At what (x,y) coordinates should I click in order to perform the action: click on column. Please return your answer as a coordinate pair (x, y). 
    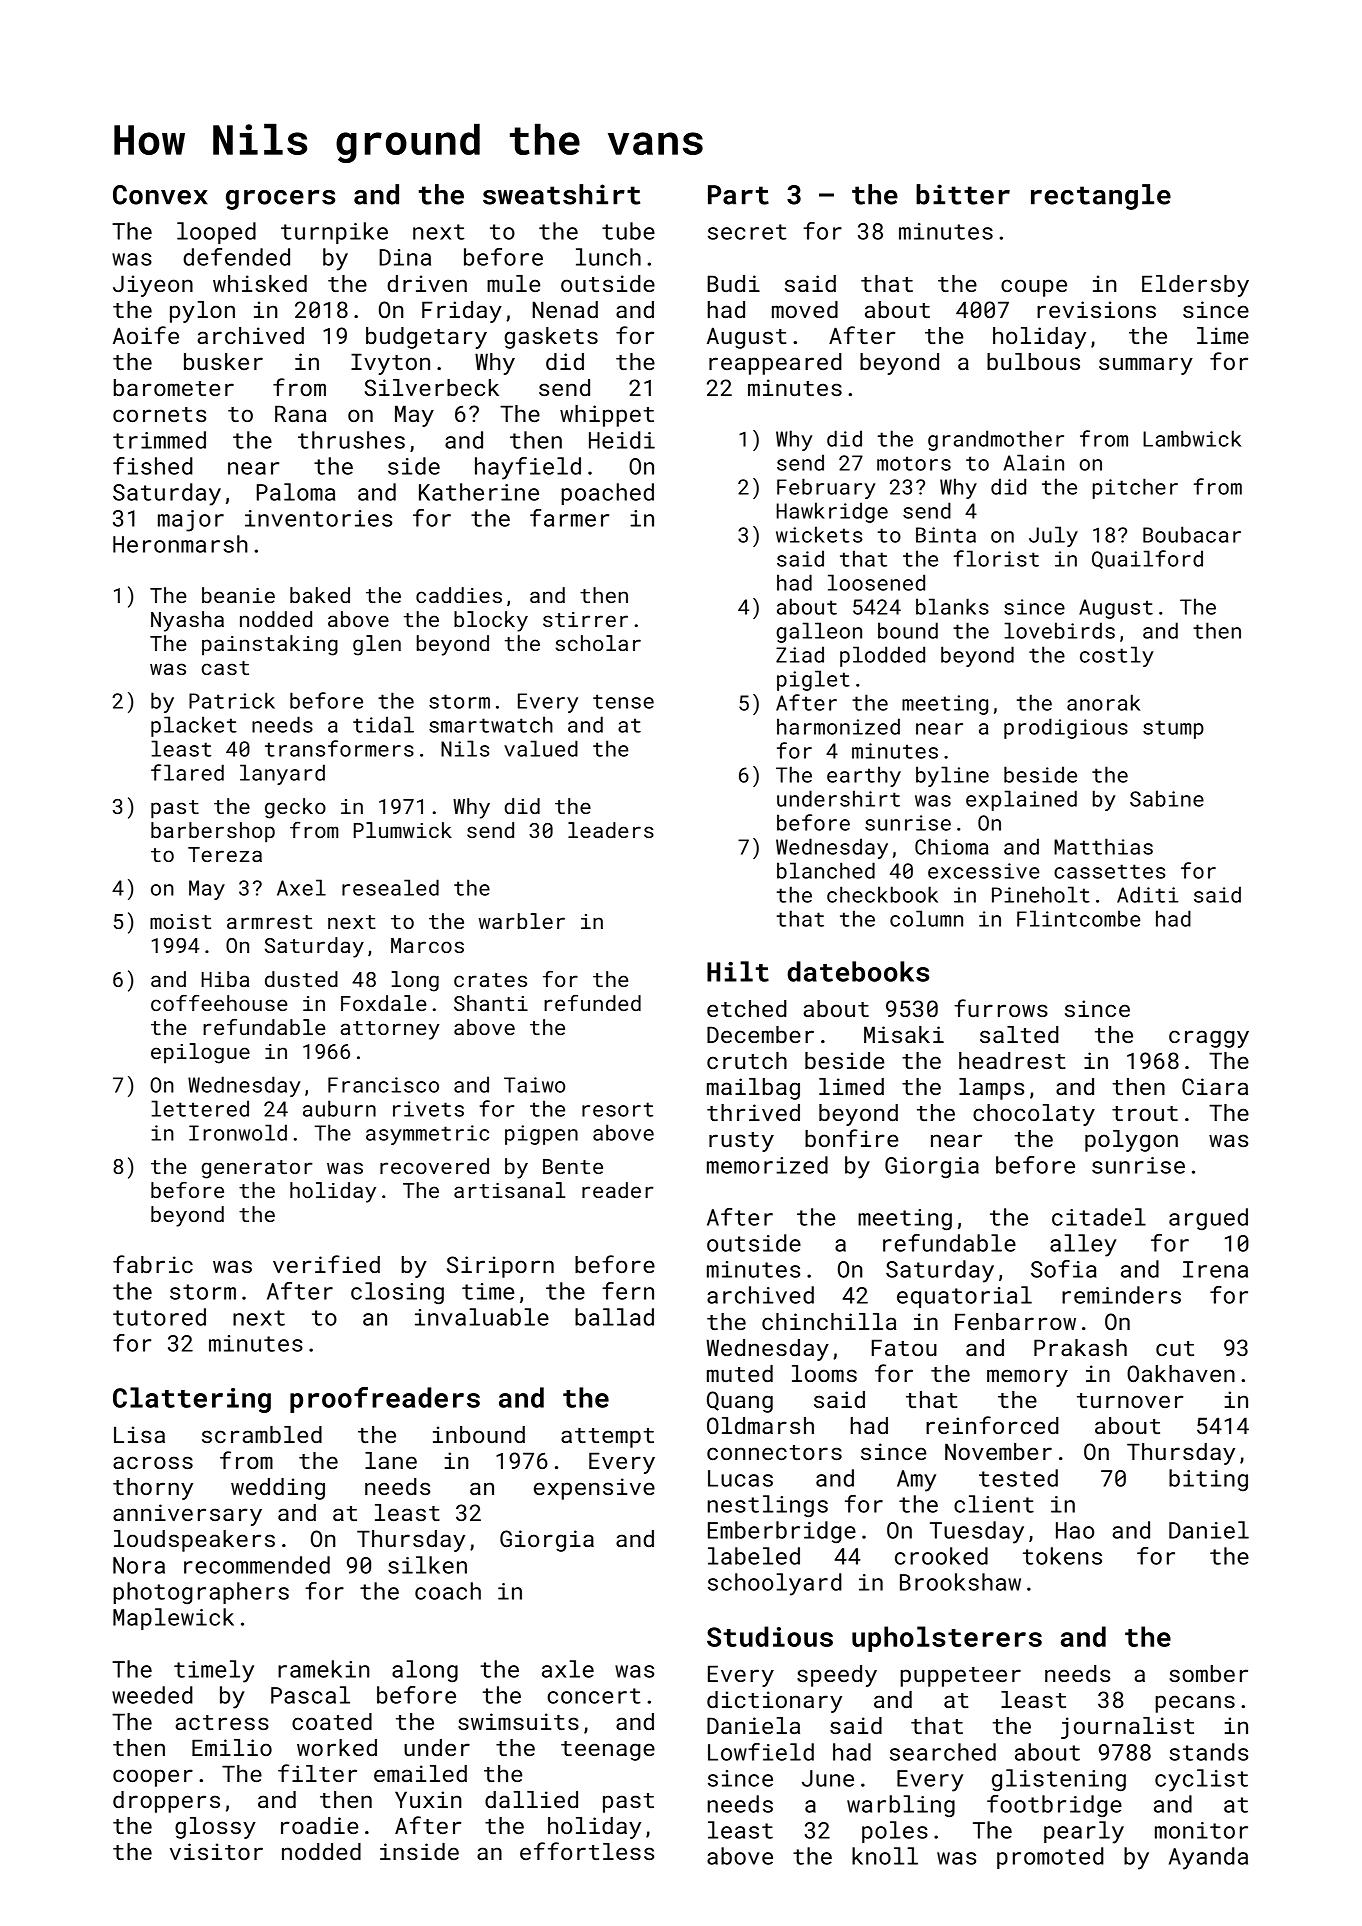
    Looking at the image, I should click on (926, 918).
